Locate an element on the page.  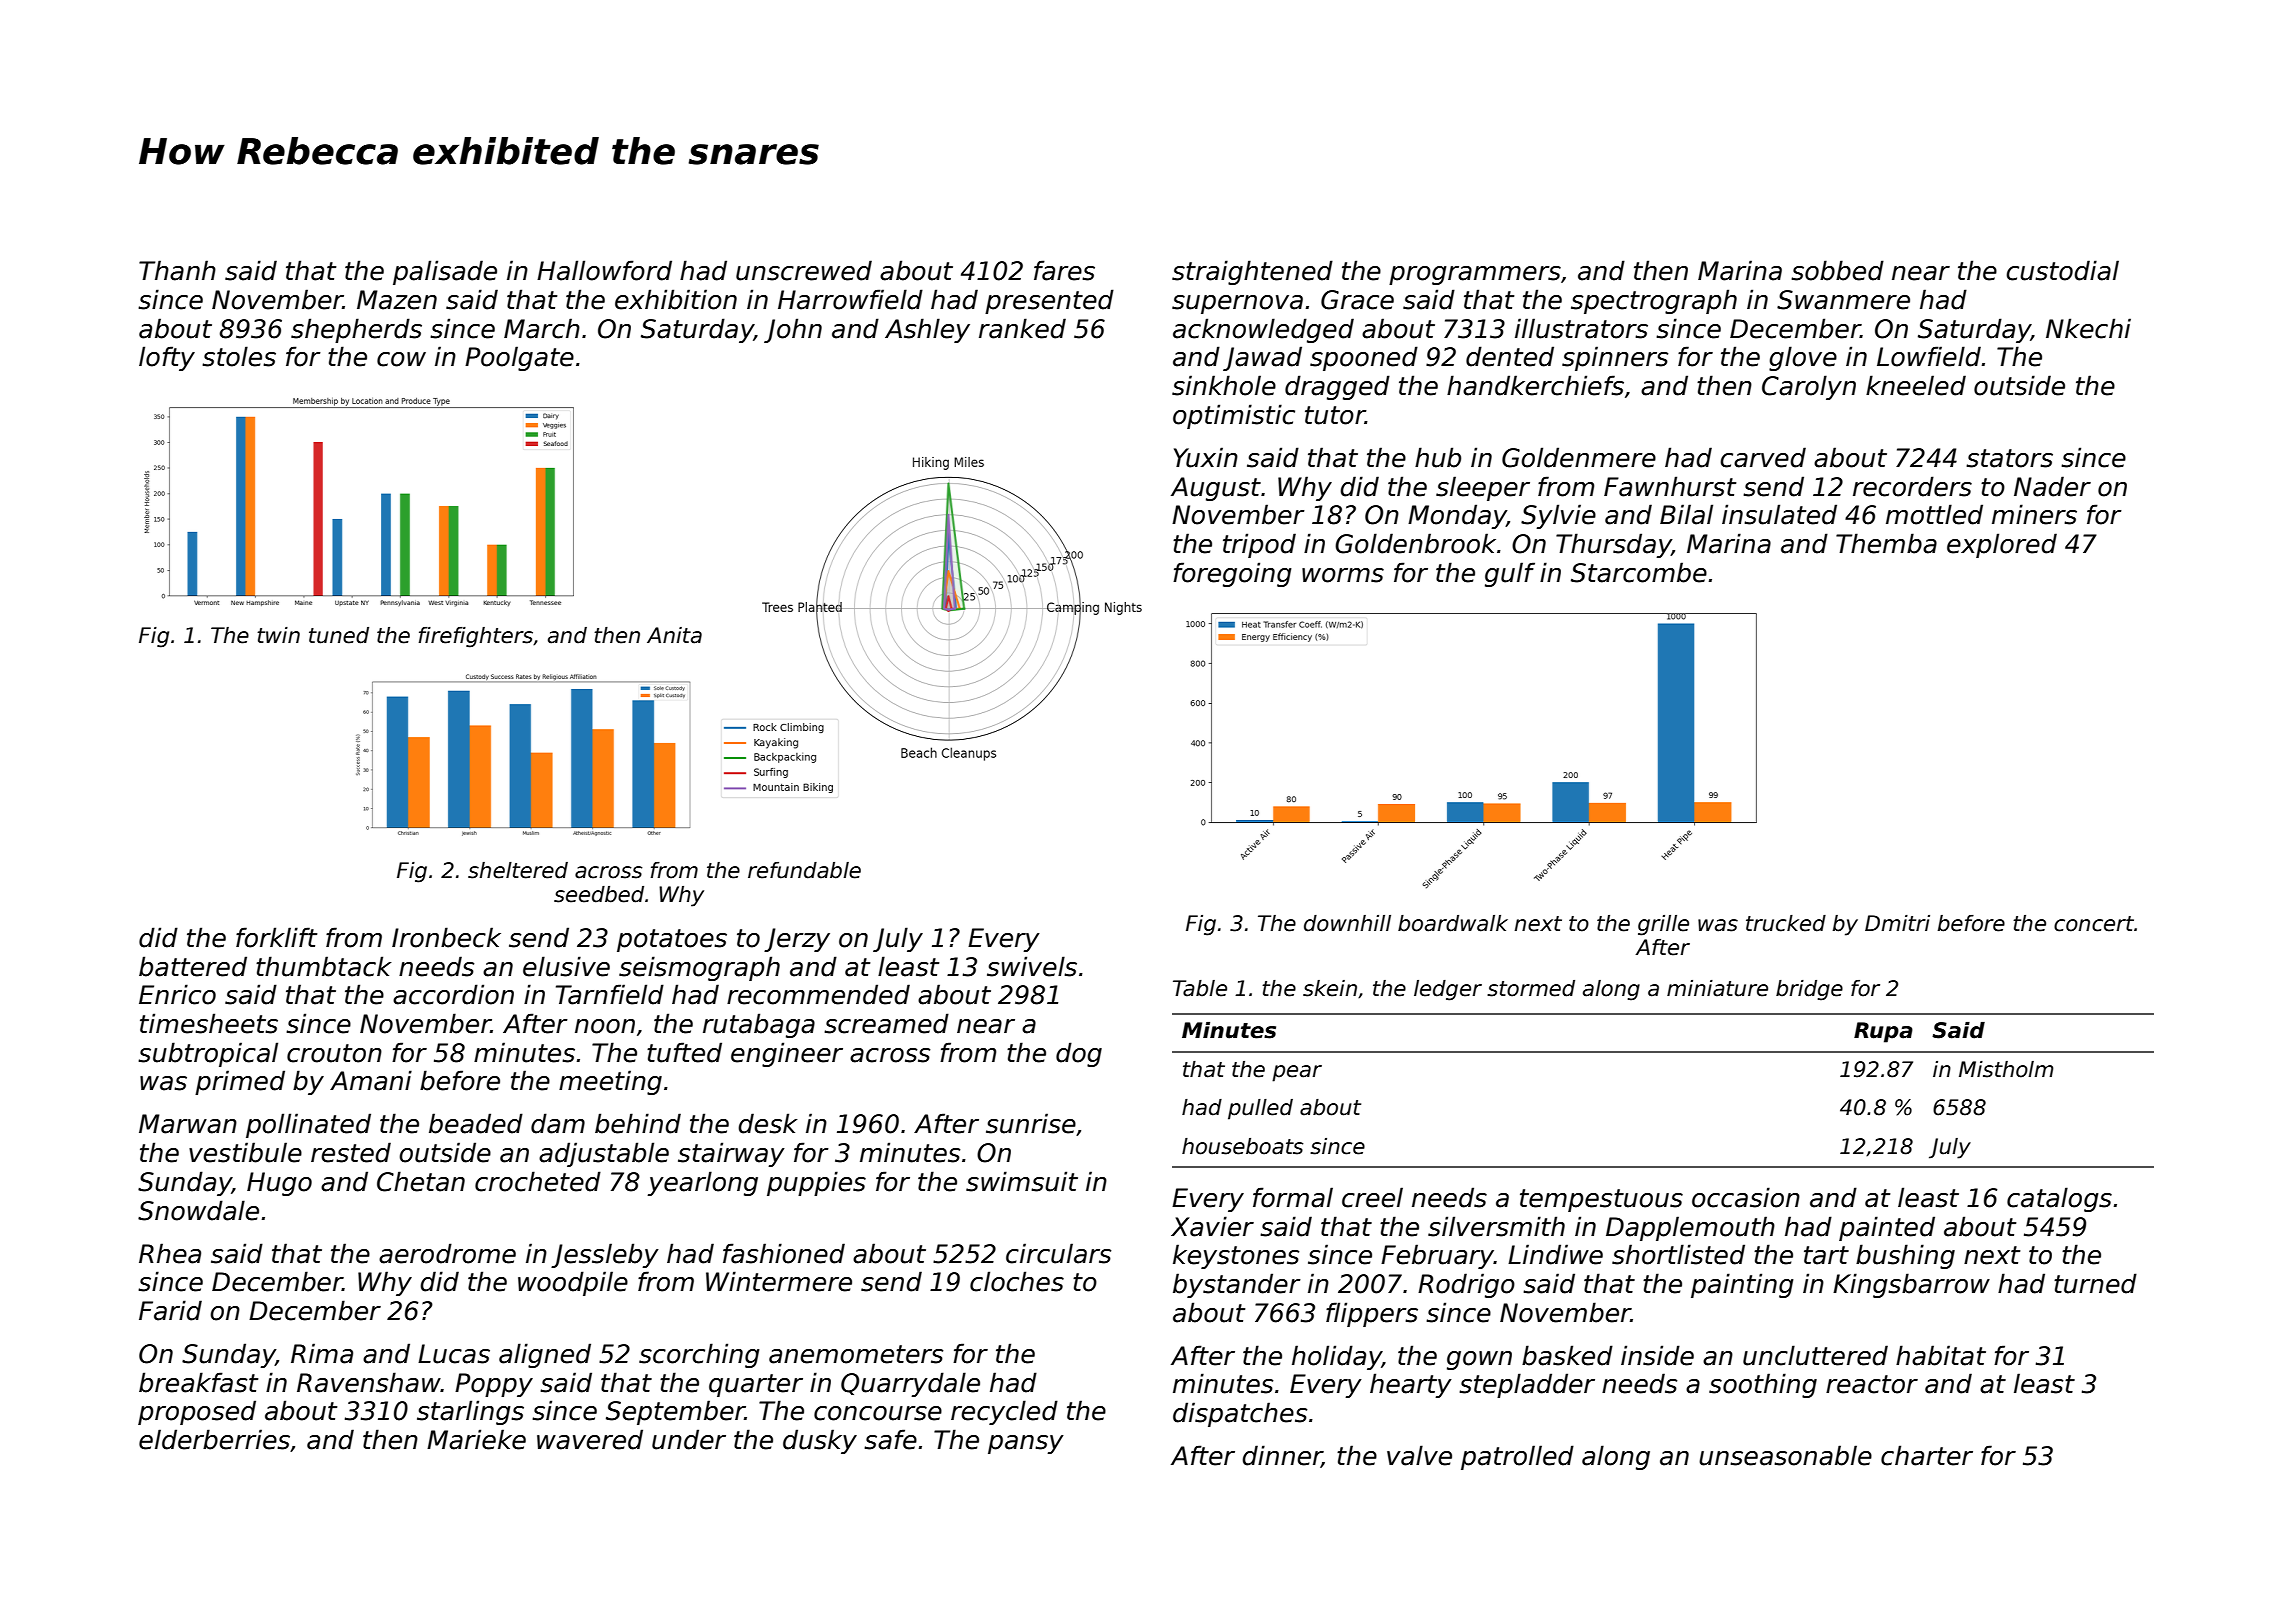
Starcombe is located at coordinates (1639, 572).
